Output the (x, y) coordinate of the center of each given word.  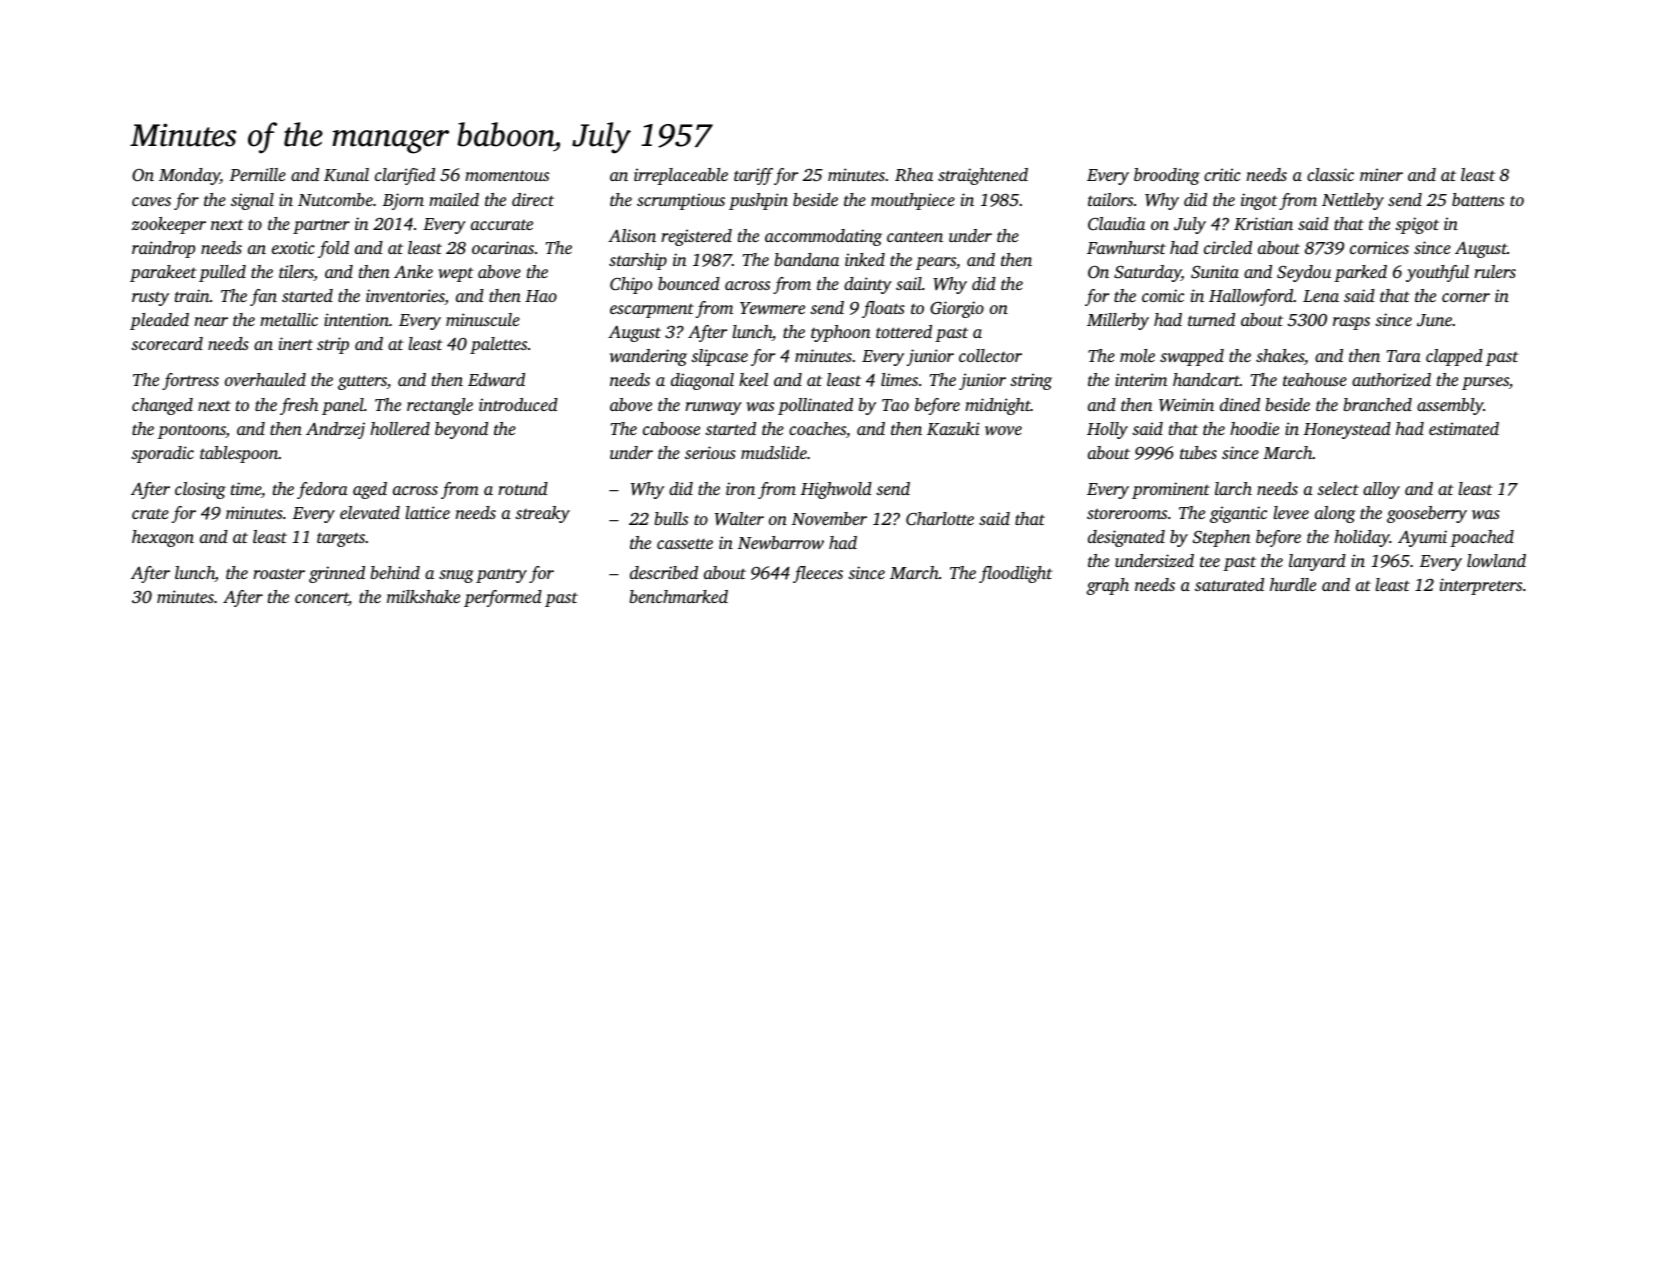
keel (753, 379)
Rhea (914, 175)
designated (1126, 538)
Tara (1404, 356)
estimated (1464, 428)
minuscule (483, 319)
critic (1222, 174)
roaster (279, 573)
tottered (904, 331)
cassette (685, 543)
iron (740, 488)
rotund (523, 488)
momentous (507, 175)
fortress (190, 381)
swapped (1192, 357)
